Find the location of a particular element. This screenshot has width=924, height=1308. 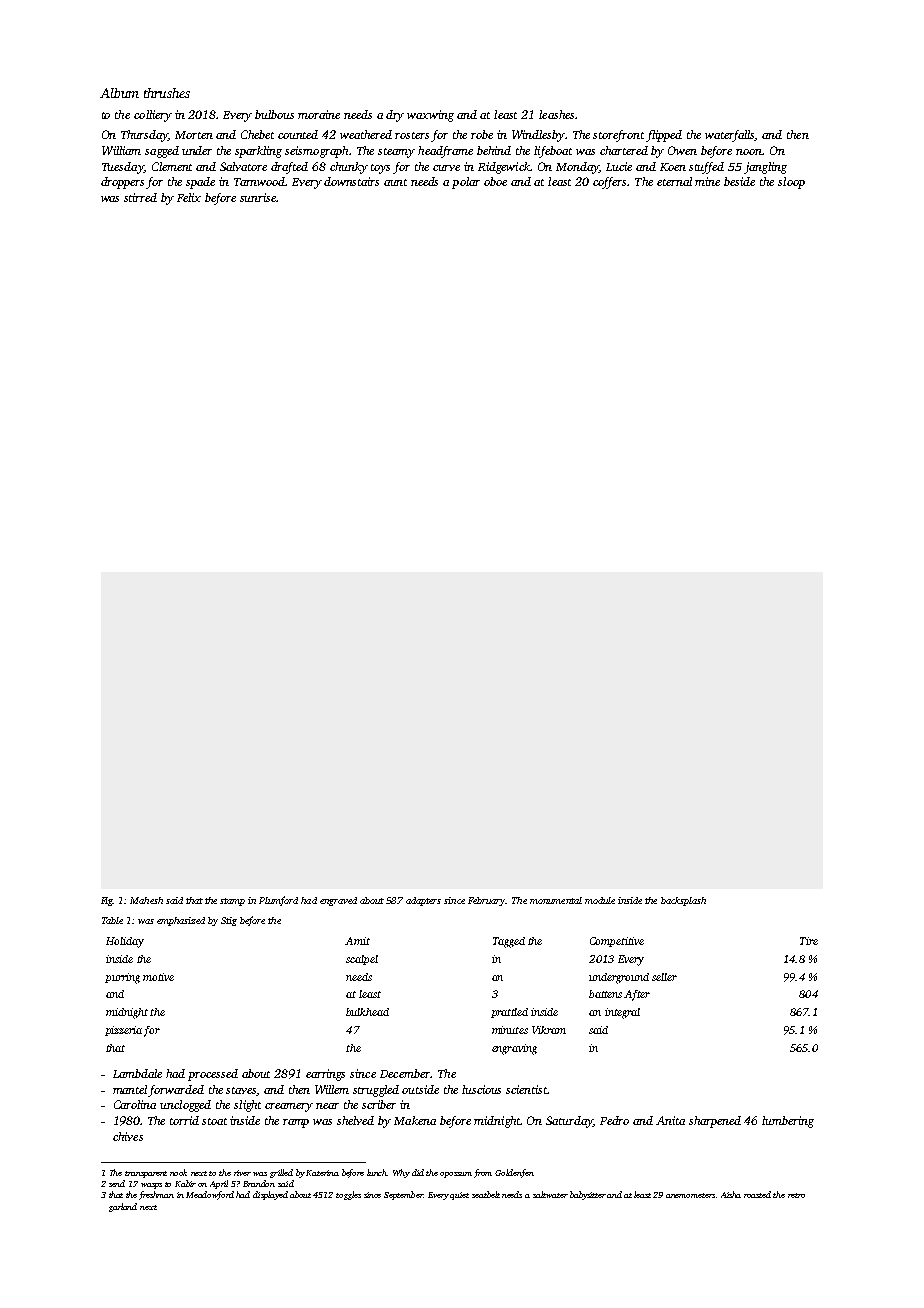

oboe is located at coordinates (495, 181).
